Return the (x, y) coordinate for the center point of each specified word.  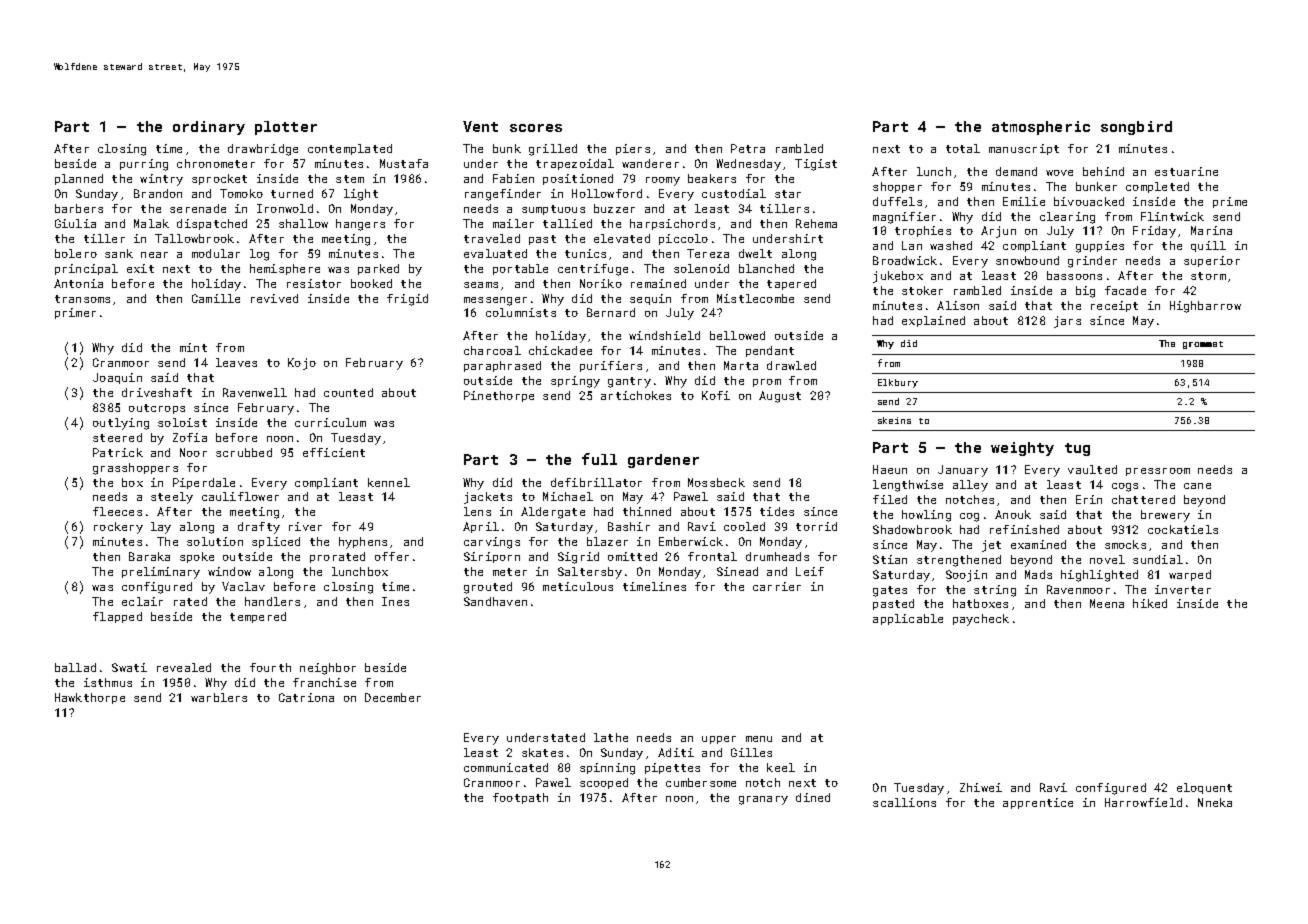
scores (536, 128)
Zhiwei (981, 787)
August (780, 397)
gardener (663, 461)
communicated (506, 767)
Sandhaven (495, 601)
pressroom (1158, 472)
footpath (520, 798)
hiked (1150, 603)
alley (970, 486)
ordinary (209, 128)
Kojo (302, 364)
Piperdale (204, 483)
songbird (1136, 128)
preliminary (161, 573)
